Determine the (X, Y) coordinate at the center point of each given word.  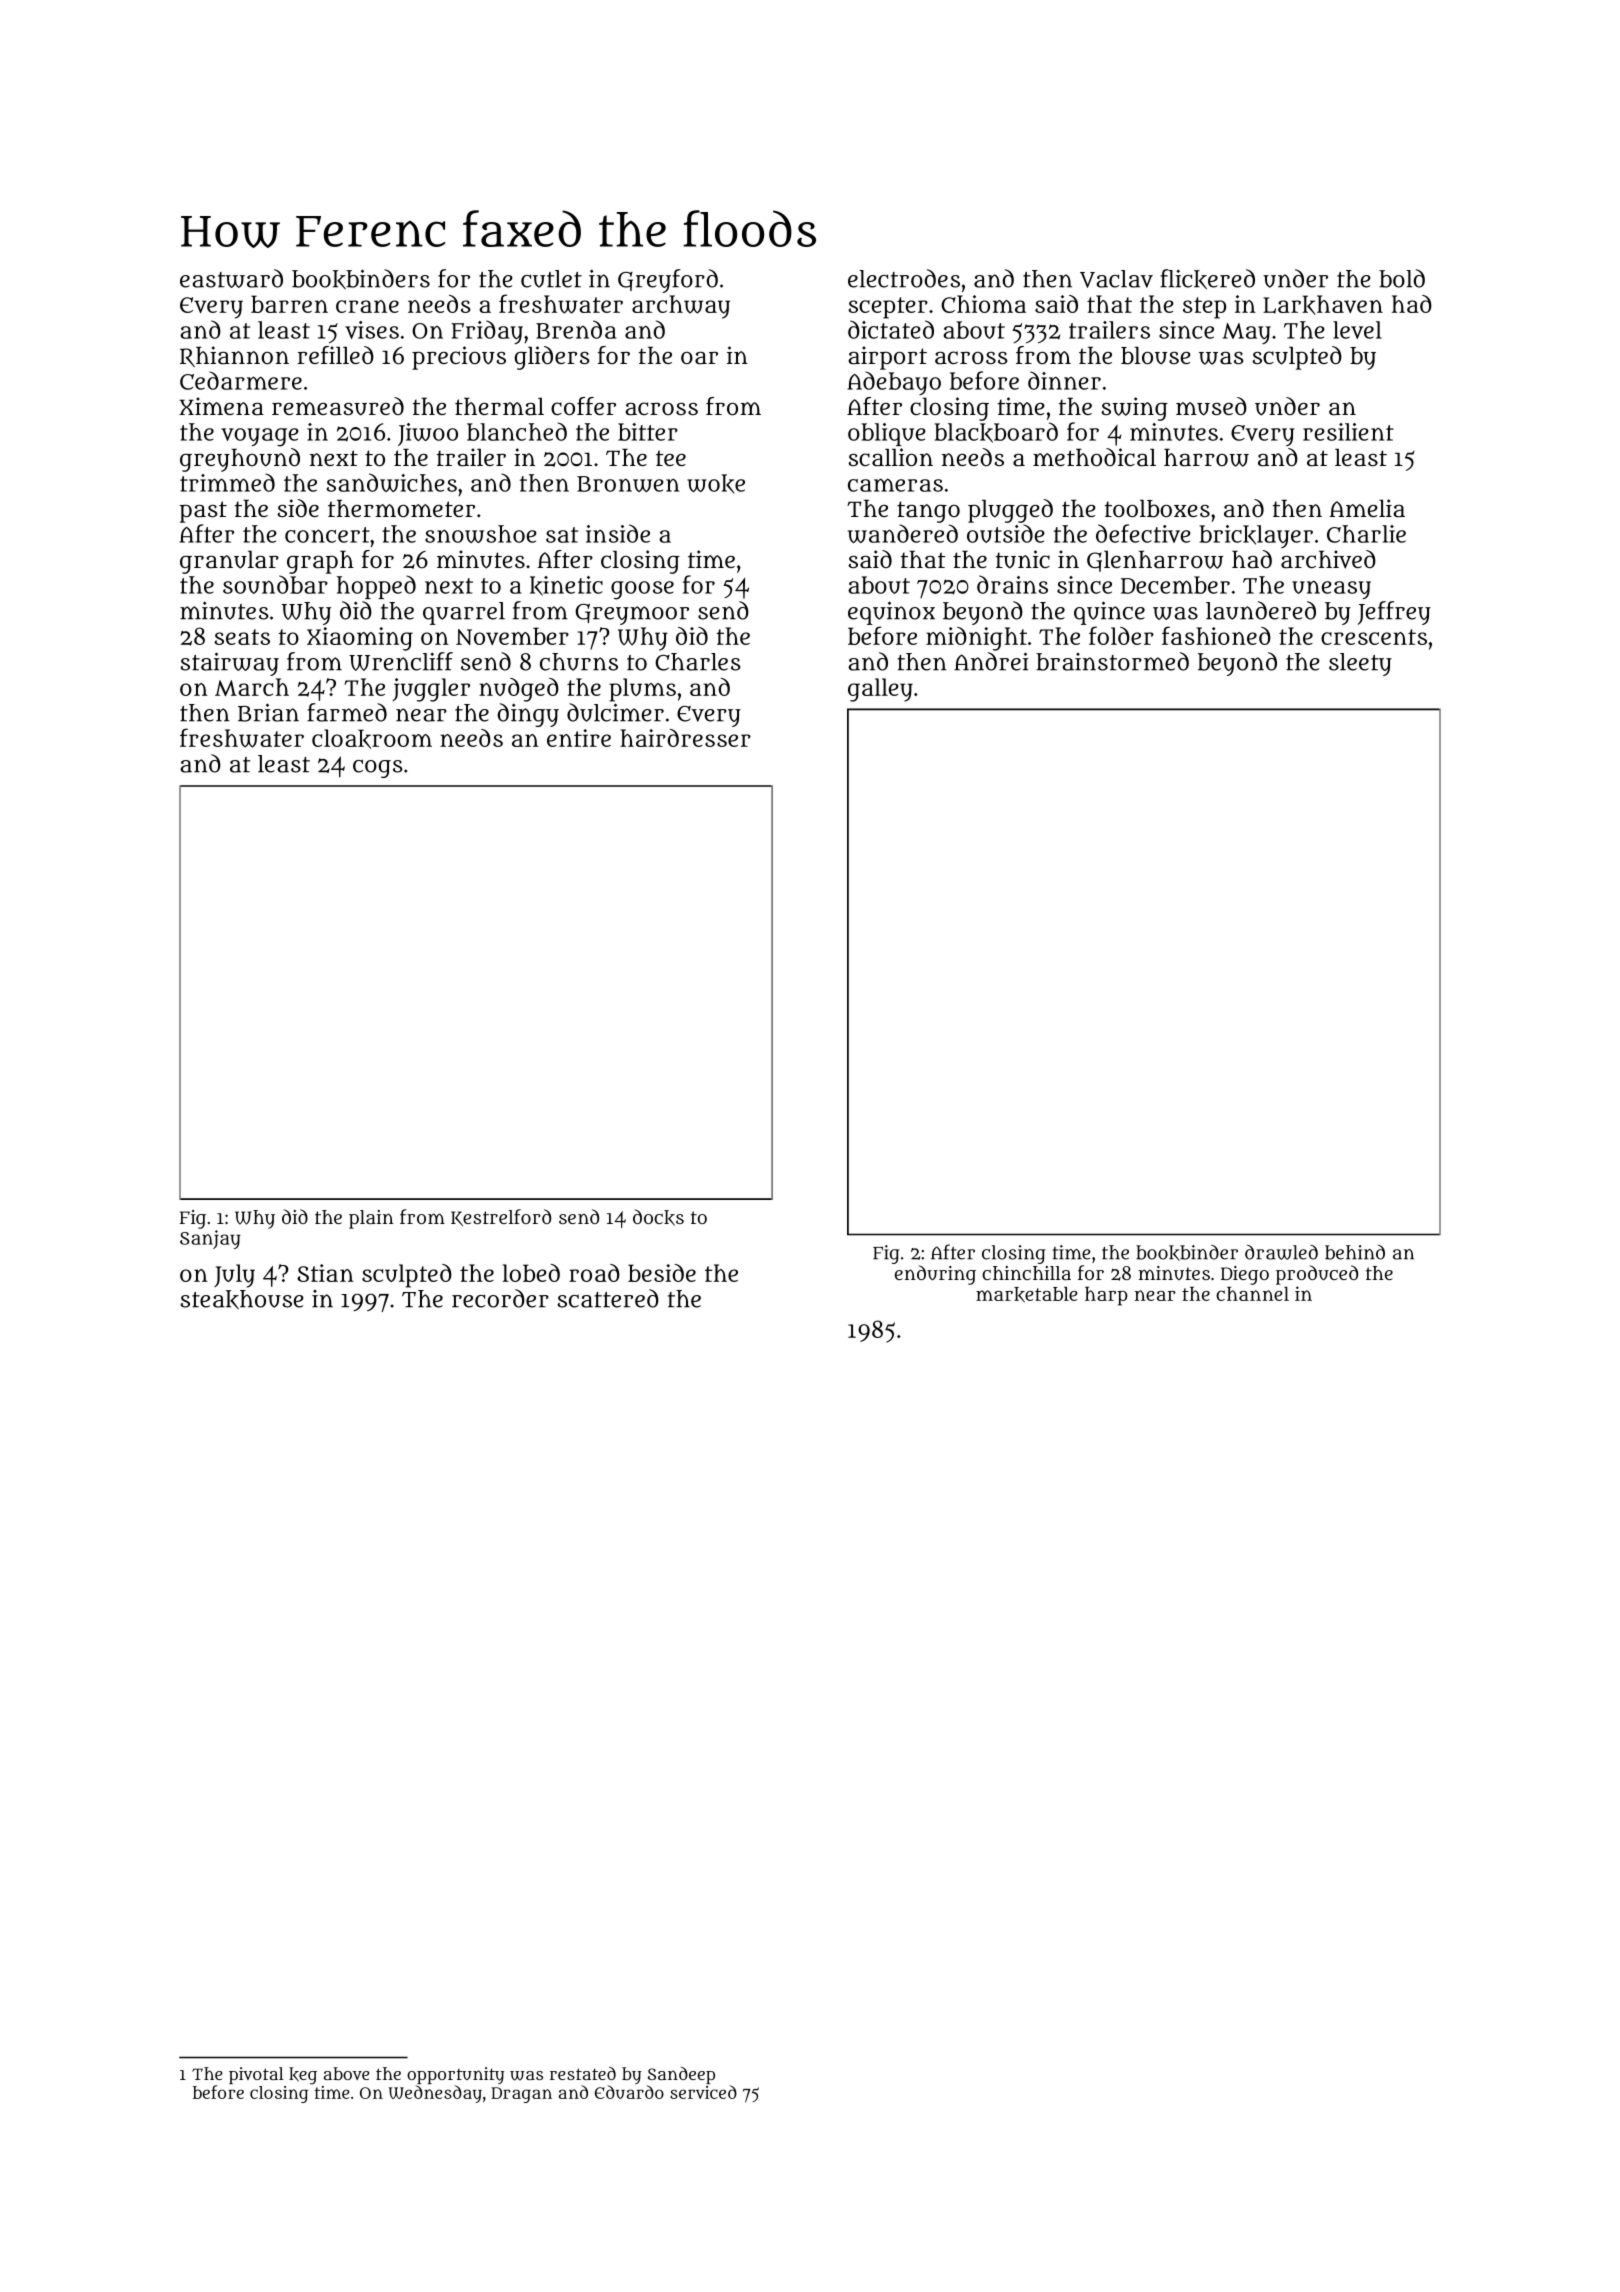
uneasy (1331, 589)
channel (1252, 1294)
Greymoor (632, 614)
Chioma (983, 304)
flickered (1207, 279)
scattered (608, 1298)
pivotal (256, 2075)
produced (1317, 1275)
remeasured (338, 406)
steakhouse (242, 1299)
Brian (268, 712)
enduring (935, 1275)
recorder (500, 1298)
